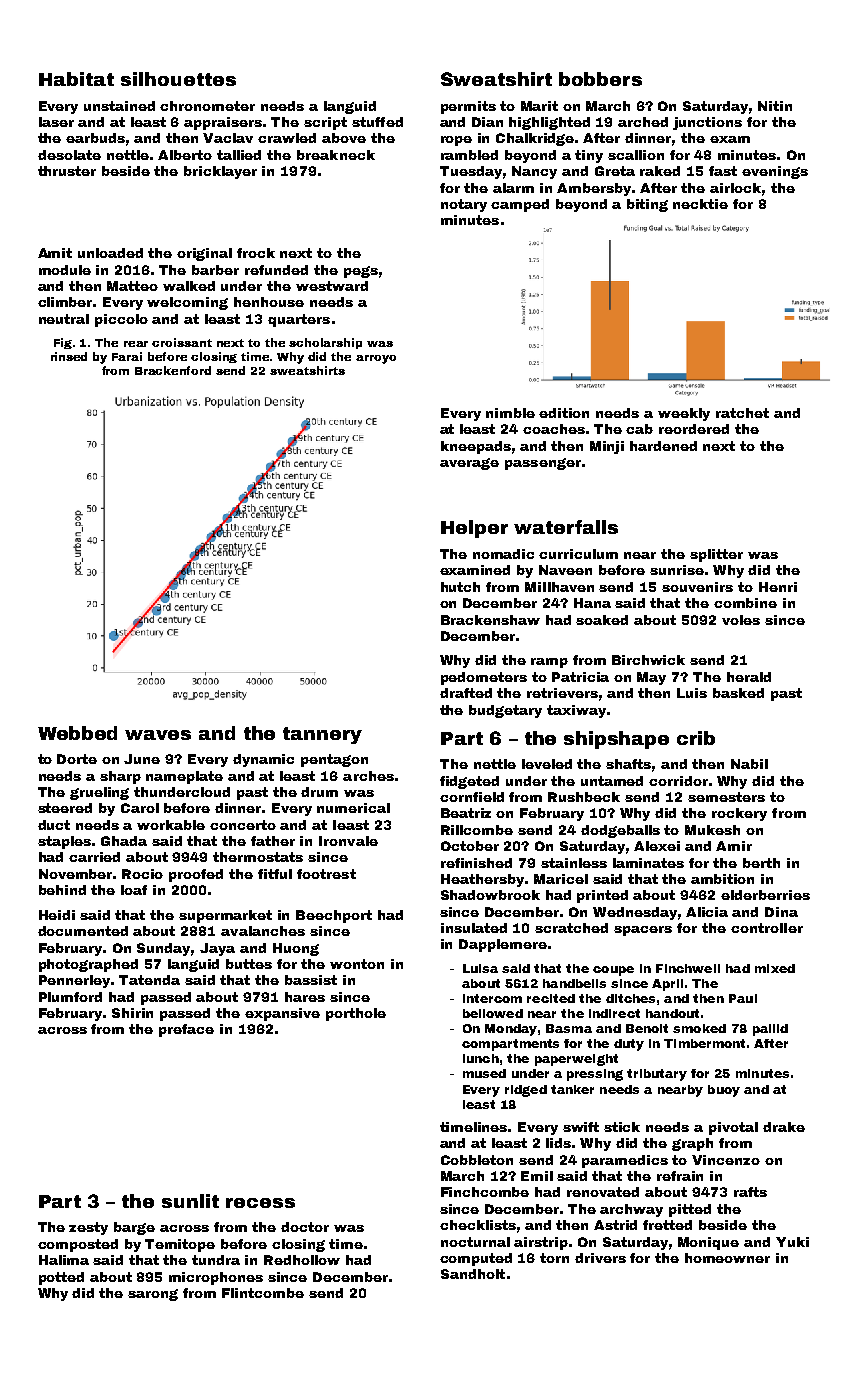 This screenshot has width=849, height=1400. Describe the element at coordinates (648, 660) in the screenshot. I see `Birchwick` at that location.
